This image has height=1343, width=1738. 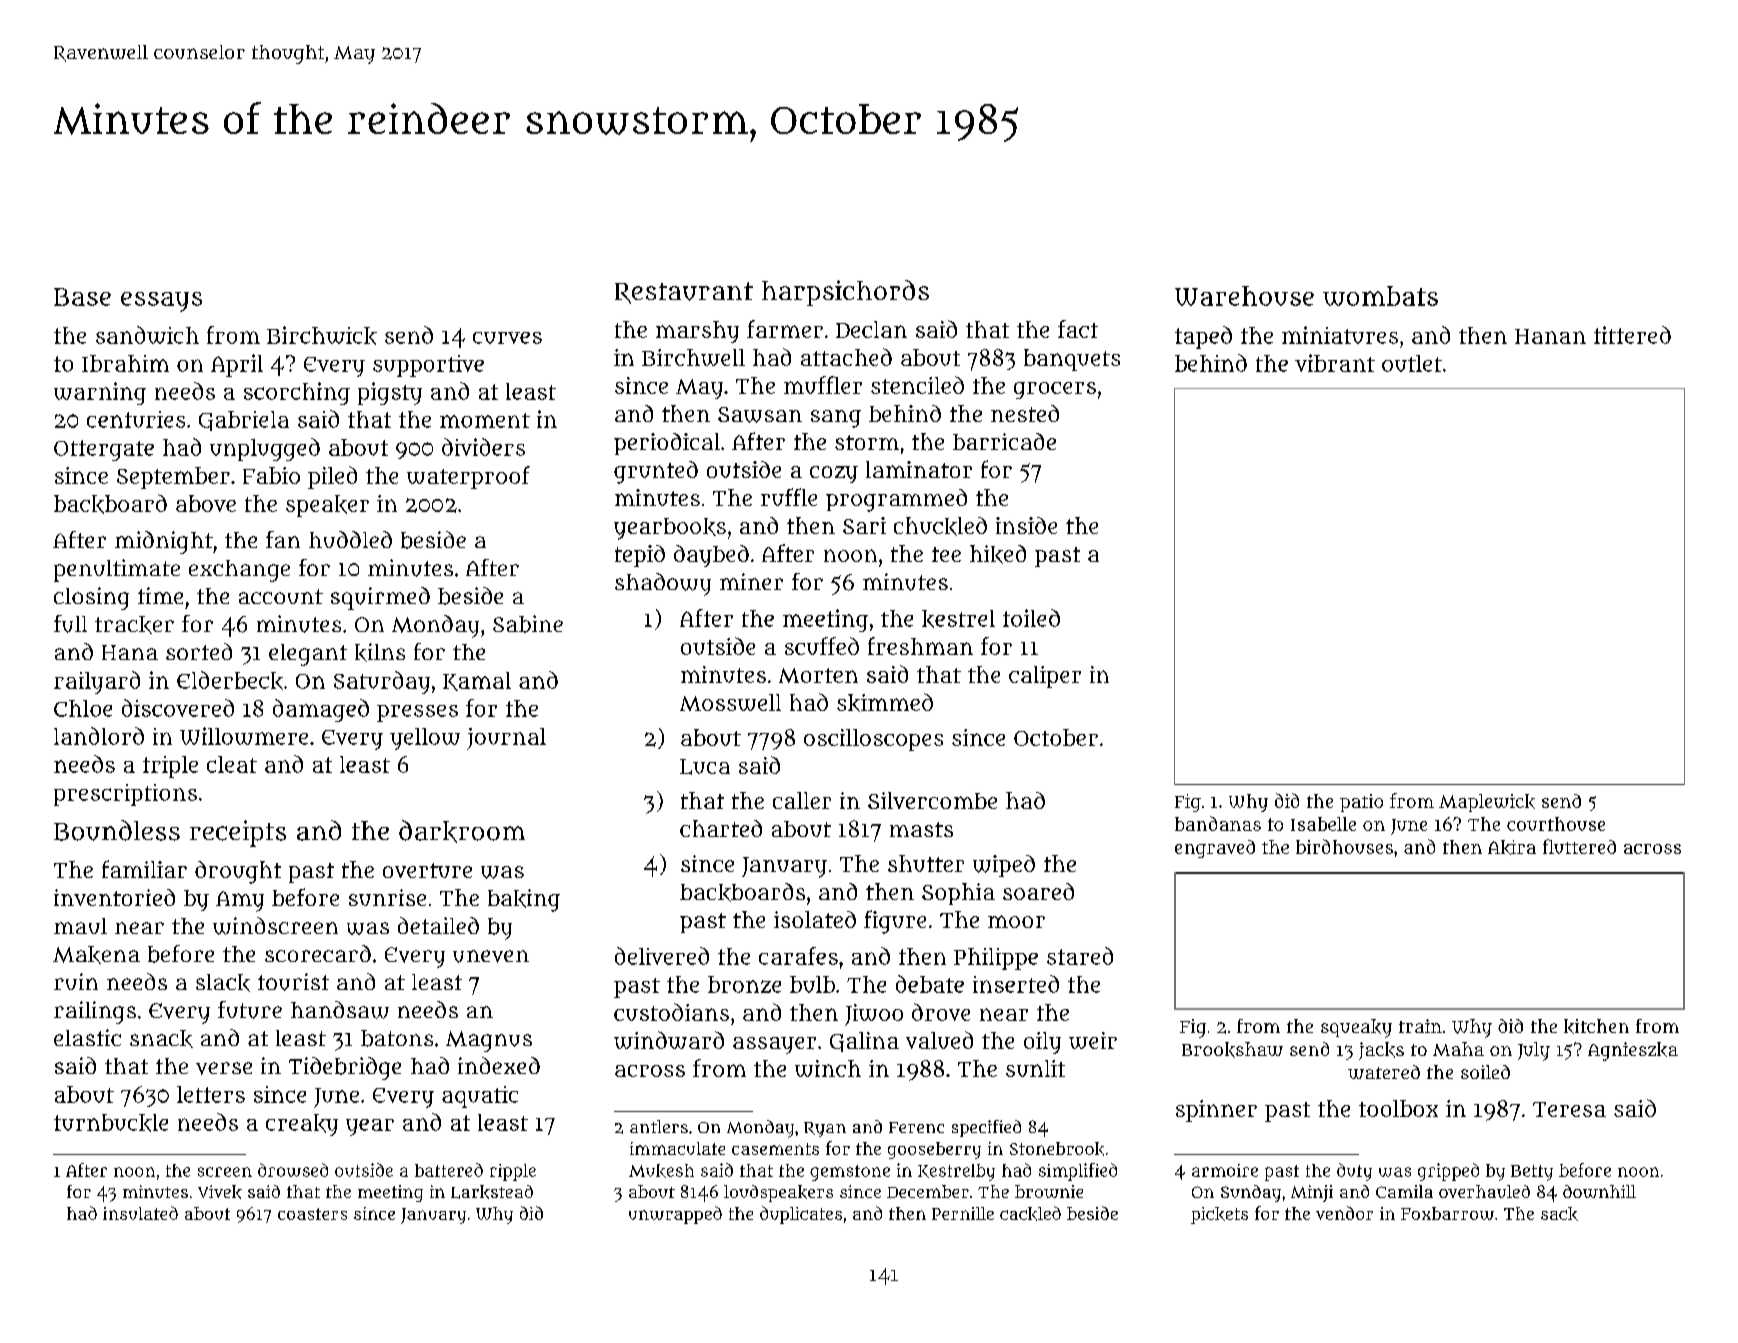 I want to click on Birchwick, so click(x=322, y=335).
